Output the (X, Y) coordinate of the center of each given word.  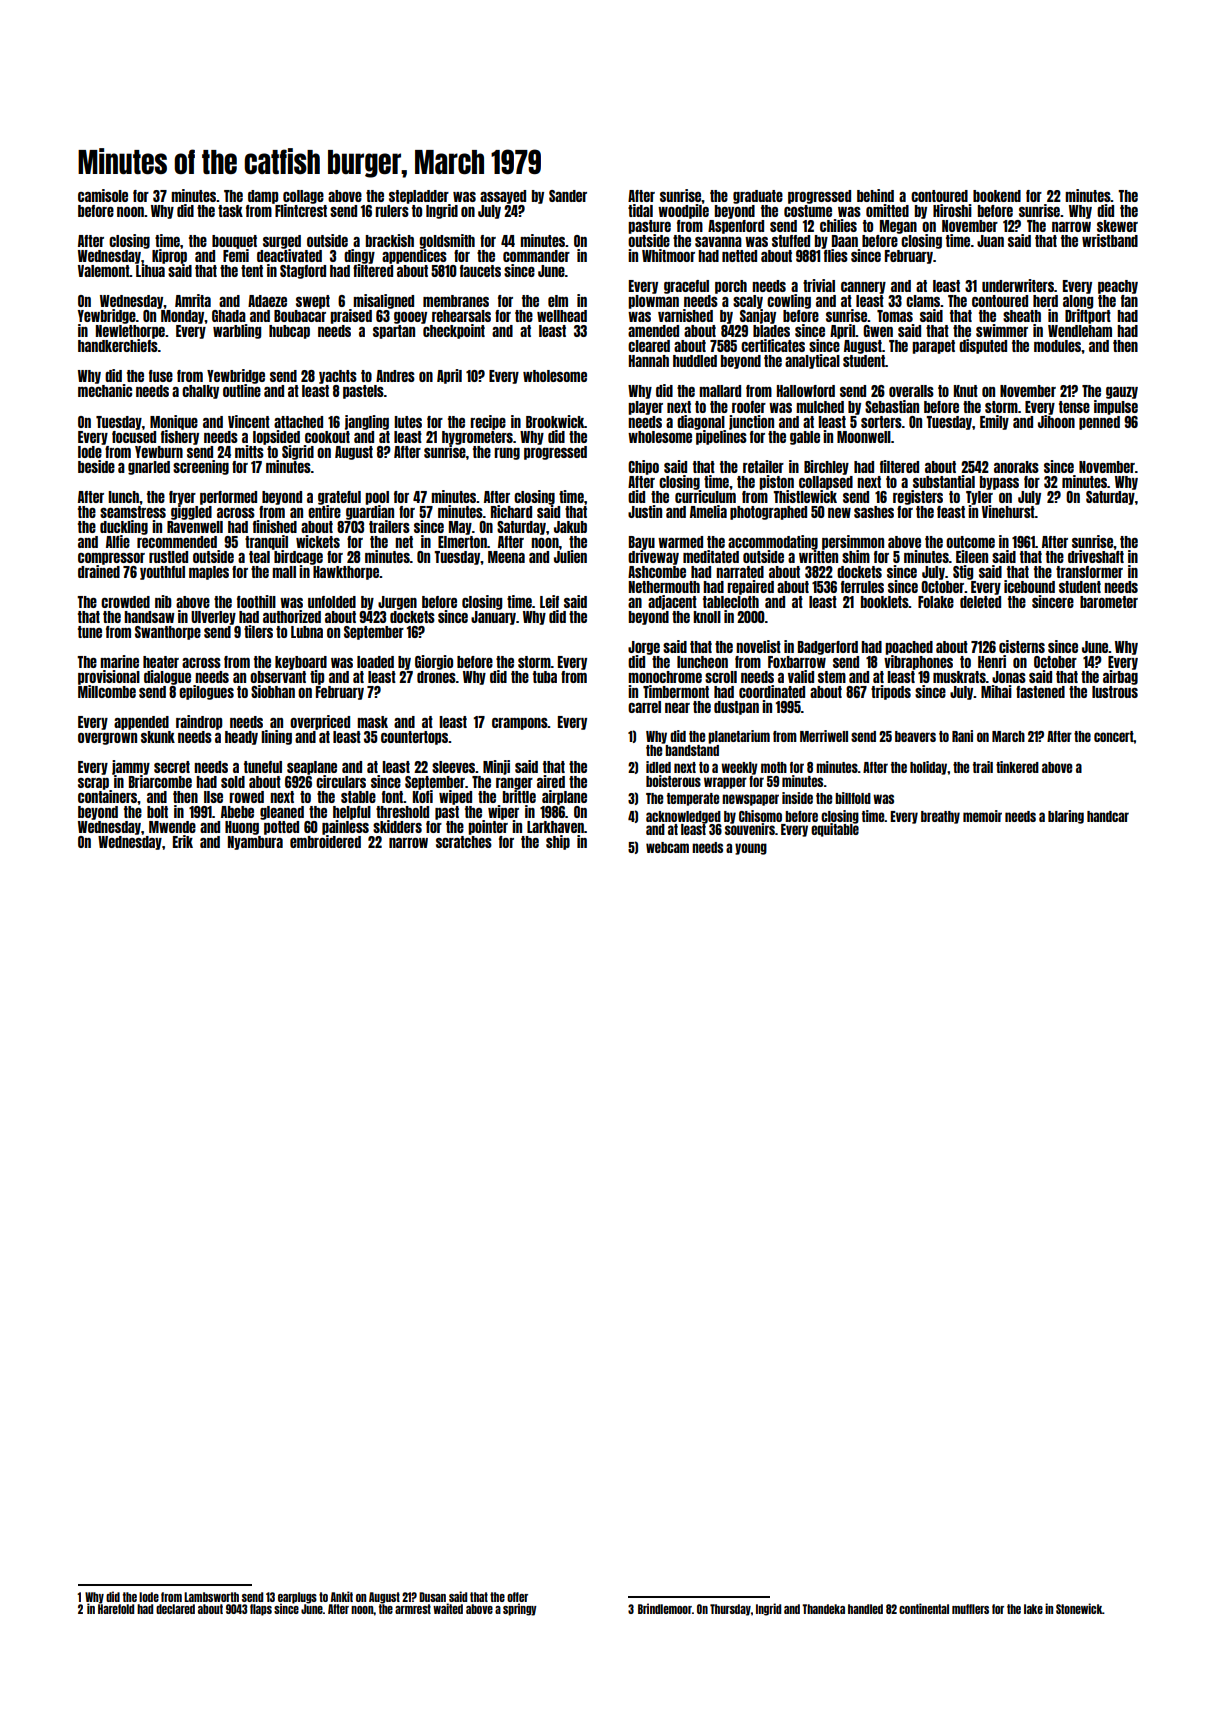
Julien (570, 556)
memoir (982, 816)
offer (517, 1597)
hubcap (289, 332)
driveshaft (1096, 556)
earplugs (297, 1597)
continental (924, 1608)
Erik (183, 841)
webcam (667, 847)
